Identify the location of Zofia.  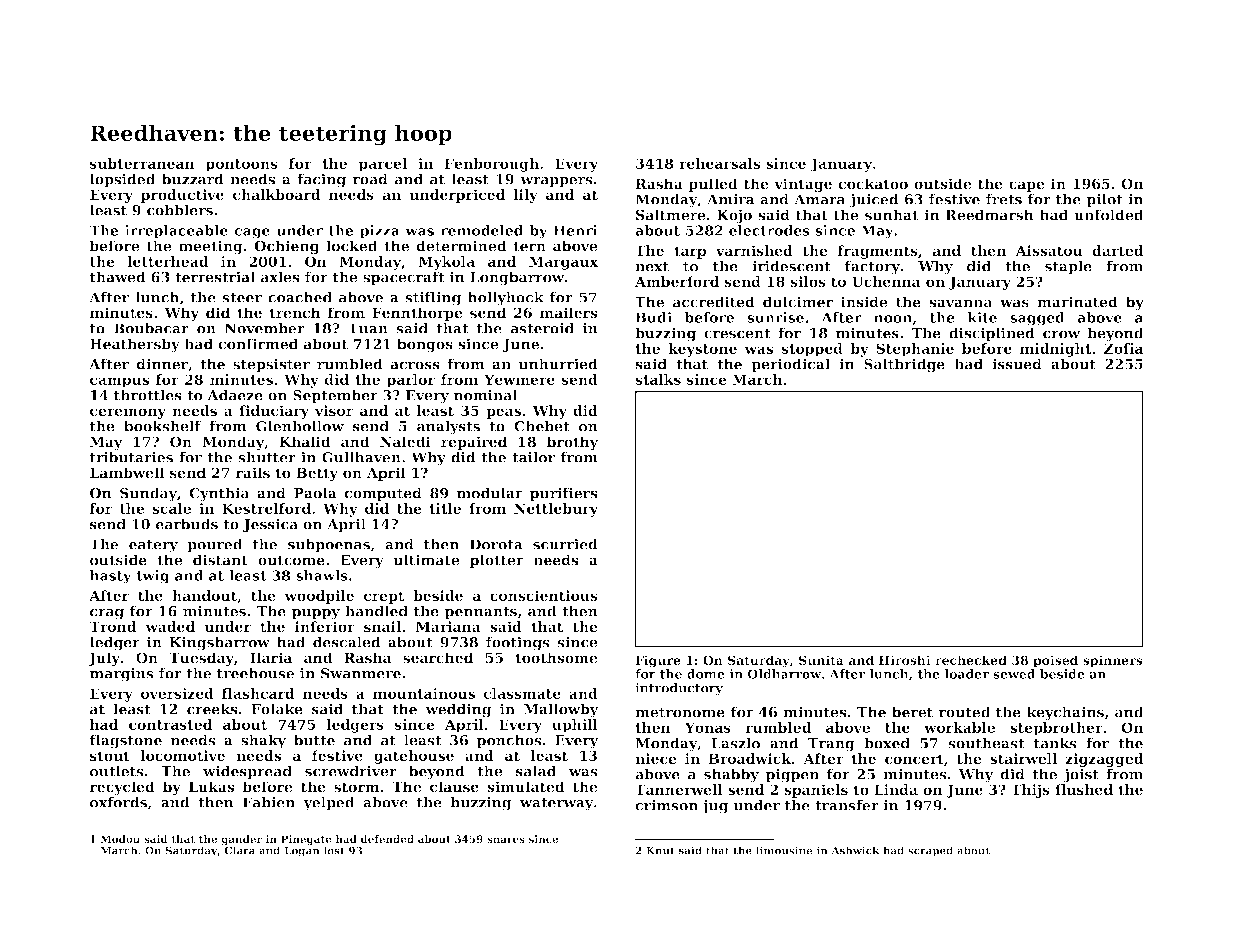
(1124, 348).
